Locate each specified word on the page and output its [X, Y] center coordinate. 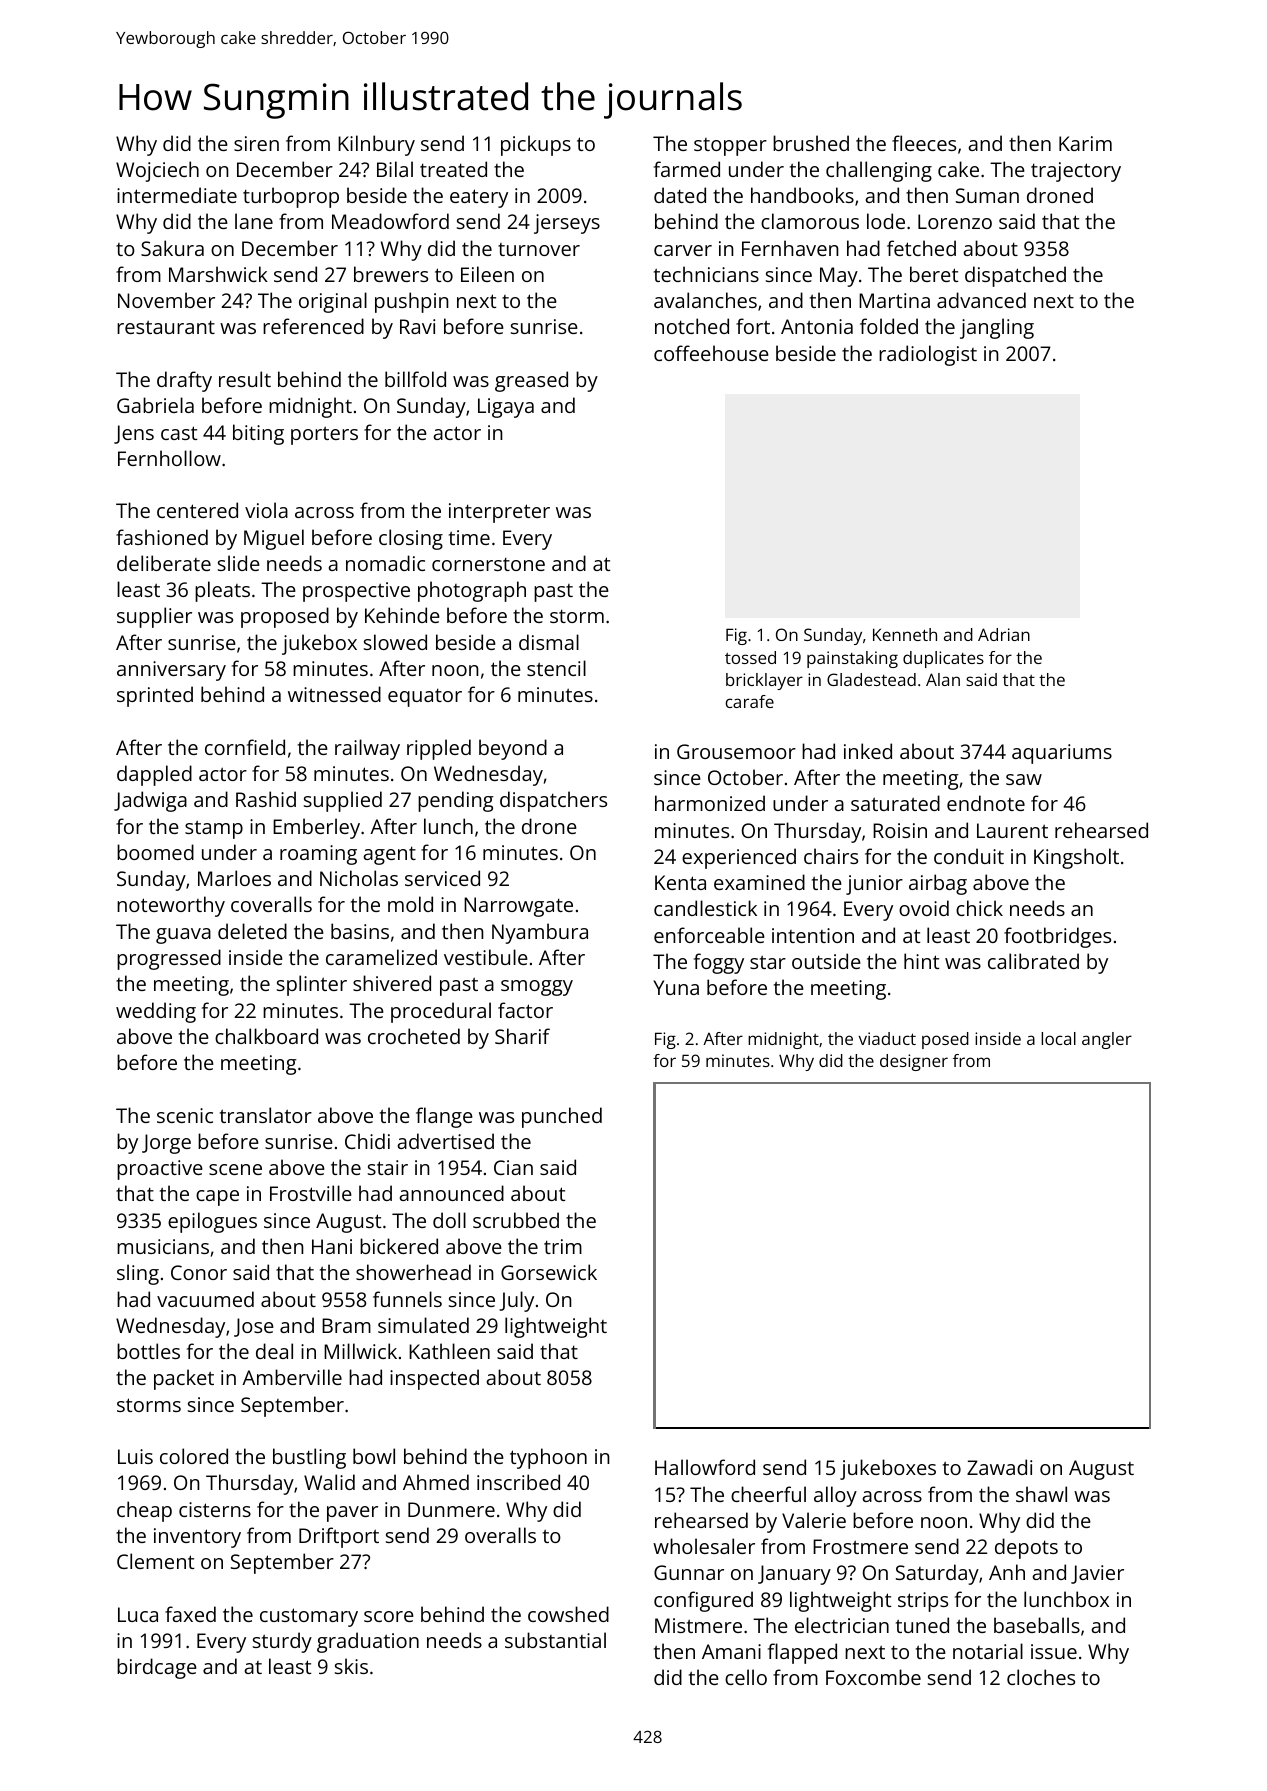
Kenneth [905, 634]
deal [274, 1351]
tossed [750, 657]
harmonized [710, 803]
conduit [969, 856]
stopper [730, 147]
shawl [1041, 1494]
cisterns [215, 1509]
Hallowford [705, 1467]
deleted [252, 931]
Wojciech [157, 171]
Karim [1085, 143]
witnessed [334, 694]
